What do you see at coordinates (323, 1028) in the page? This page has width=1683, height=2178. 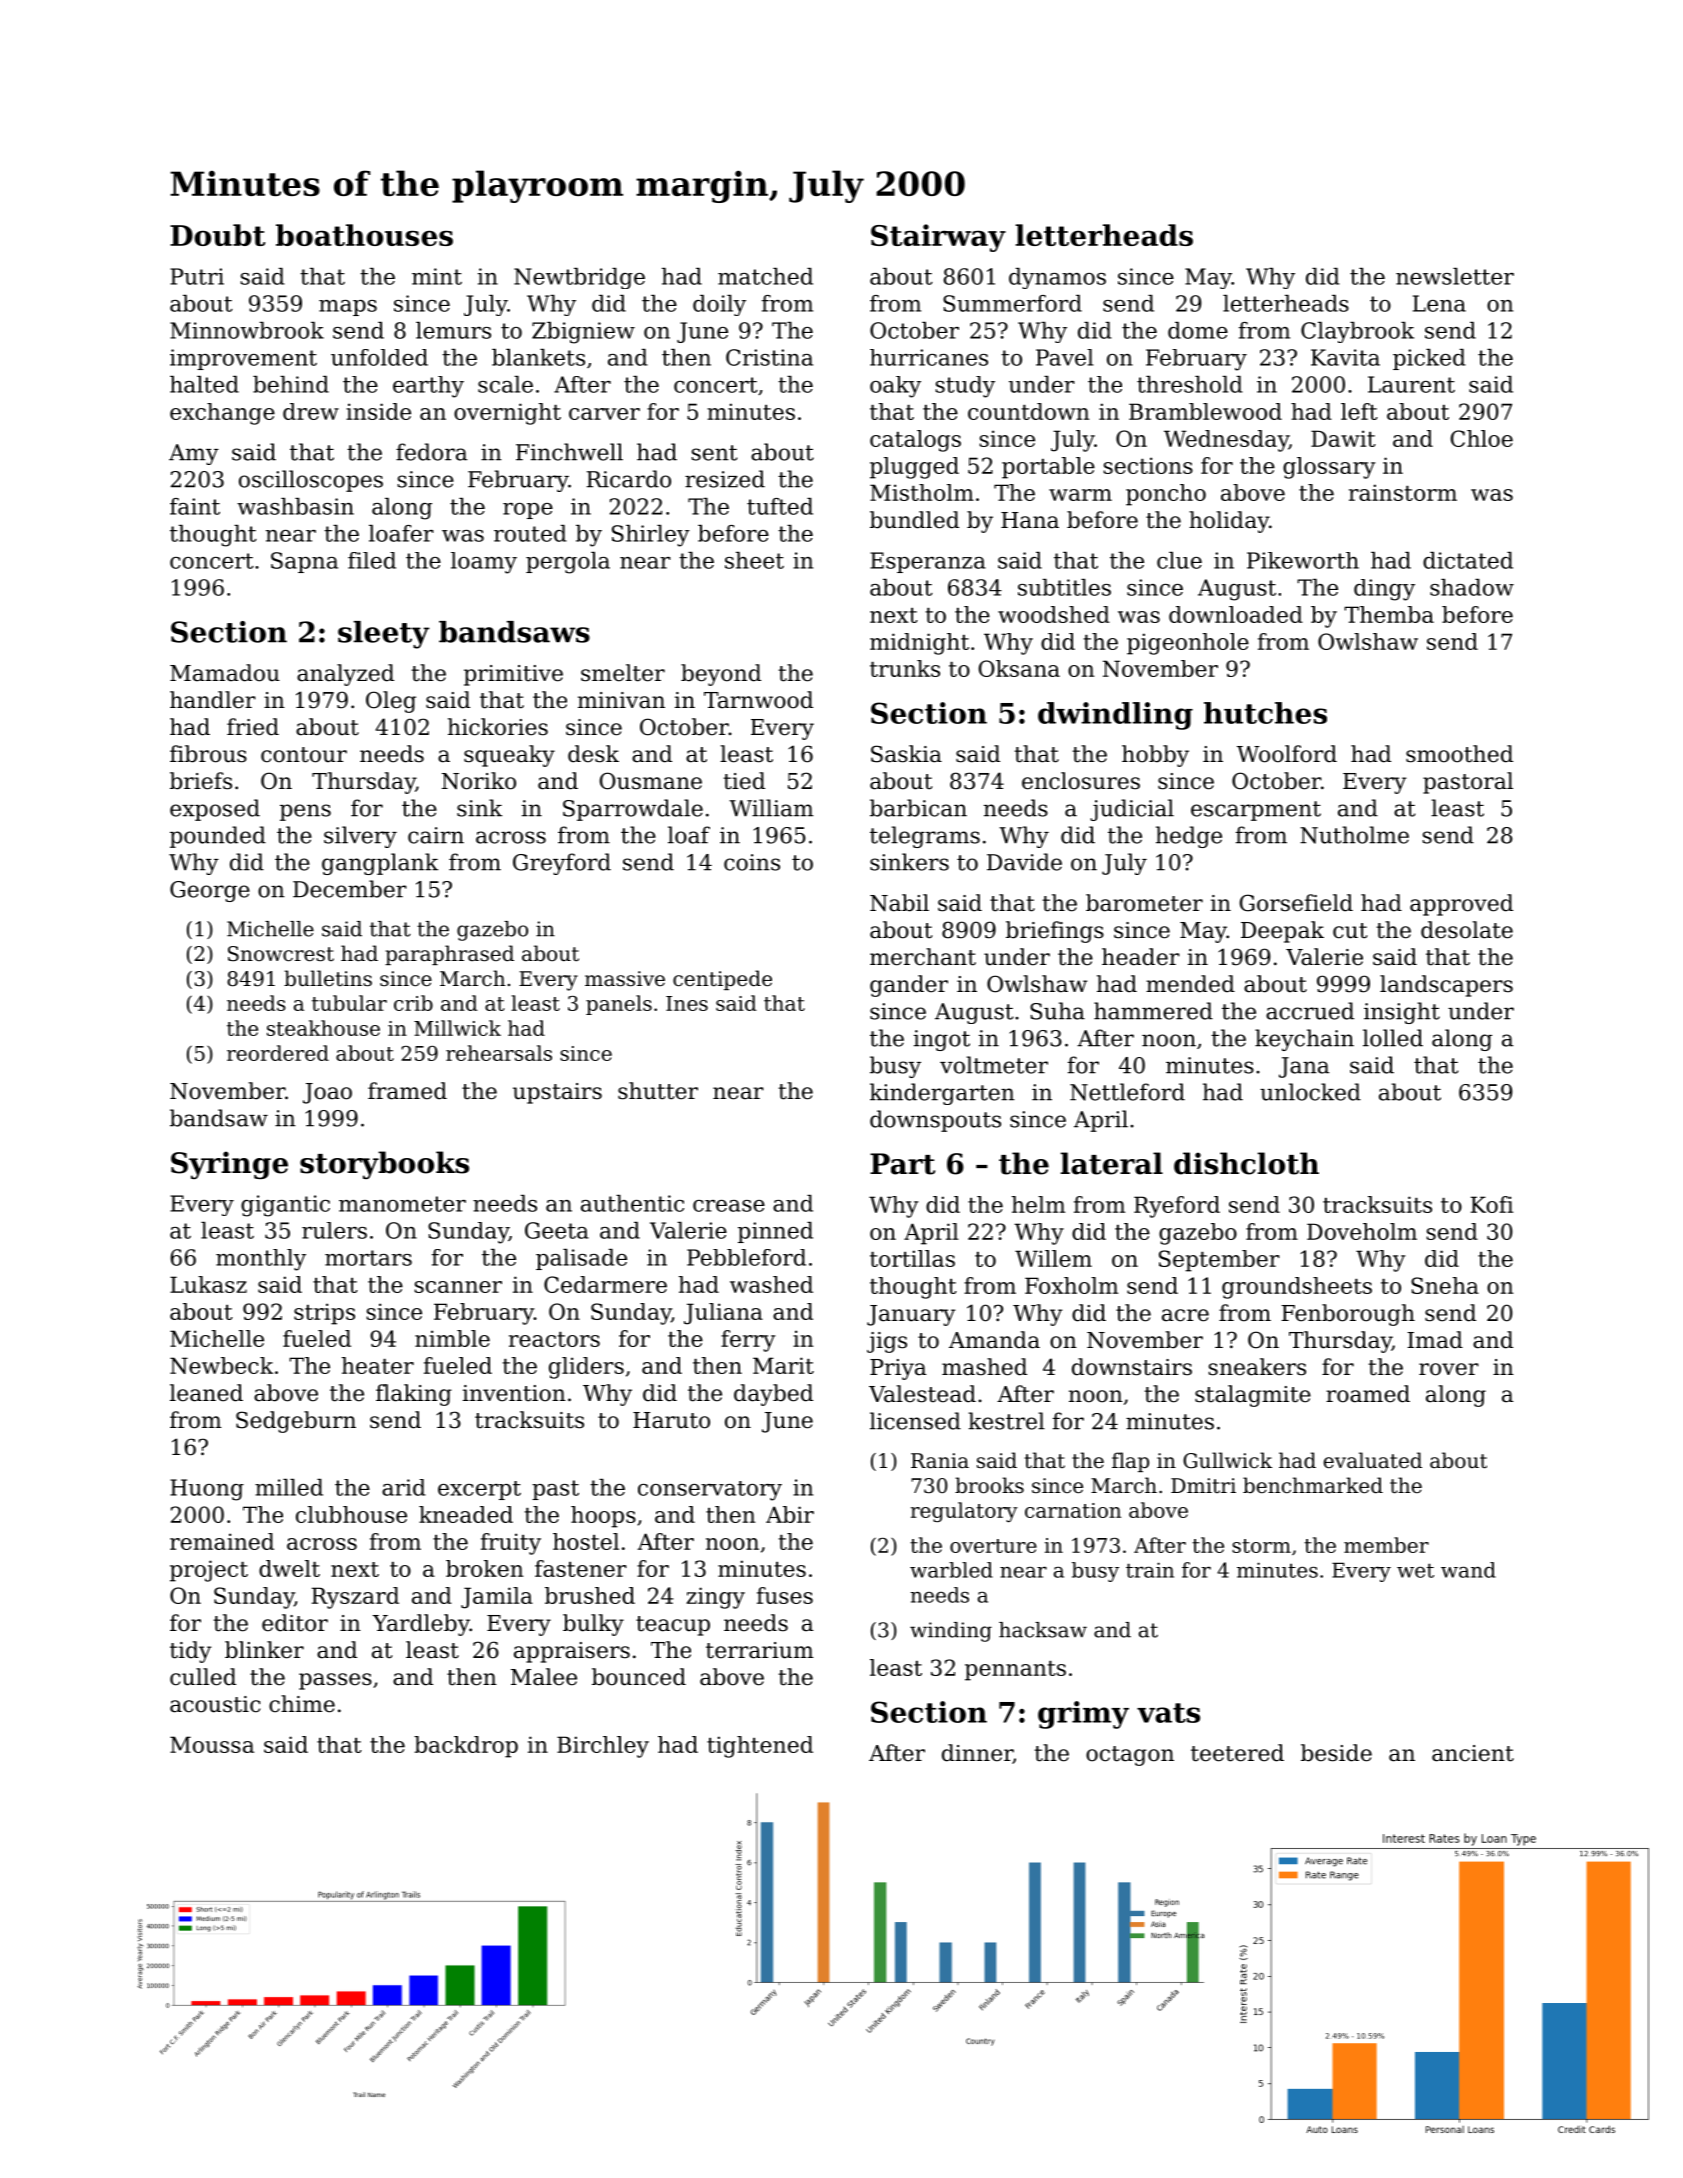 I see `steakhouse` at bounding box center [323, 1028].
